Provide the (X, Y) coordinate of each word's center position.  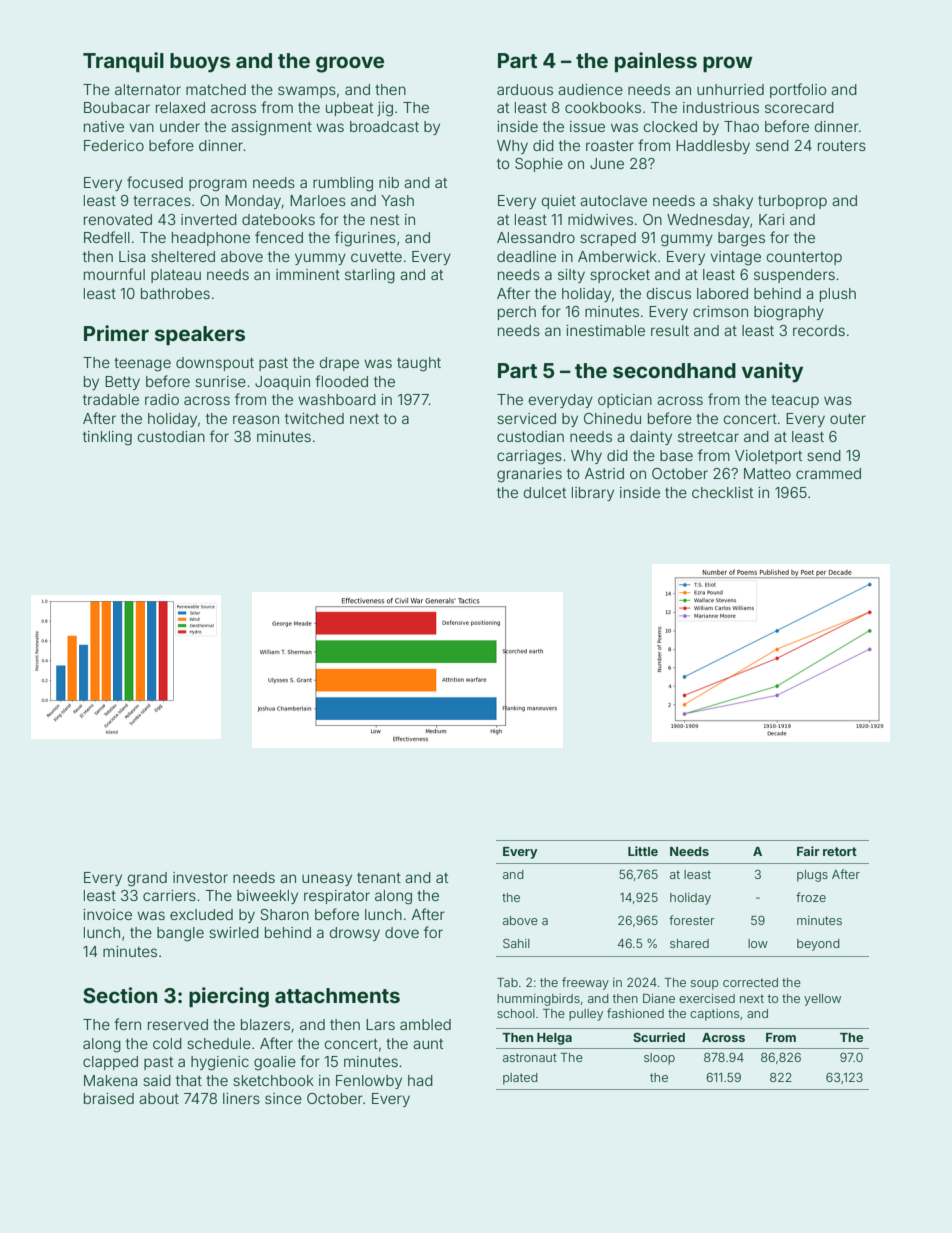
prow (728, 64)
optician (625, 401)
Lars (380, 1024)
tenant (379, 878)
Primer (116, 333)
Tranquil (123, 62)
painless (656, 62)
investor (200, 877)
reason (256, 419)
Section (120, 995)
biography (789, 313)
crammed (828, 473)
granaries (529, 475)
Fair (808, 851)
